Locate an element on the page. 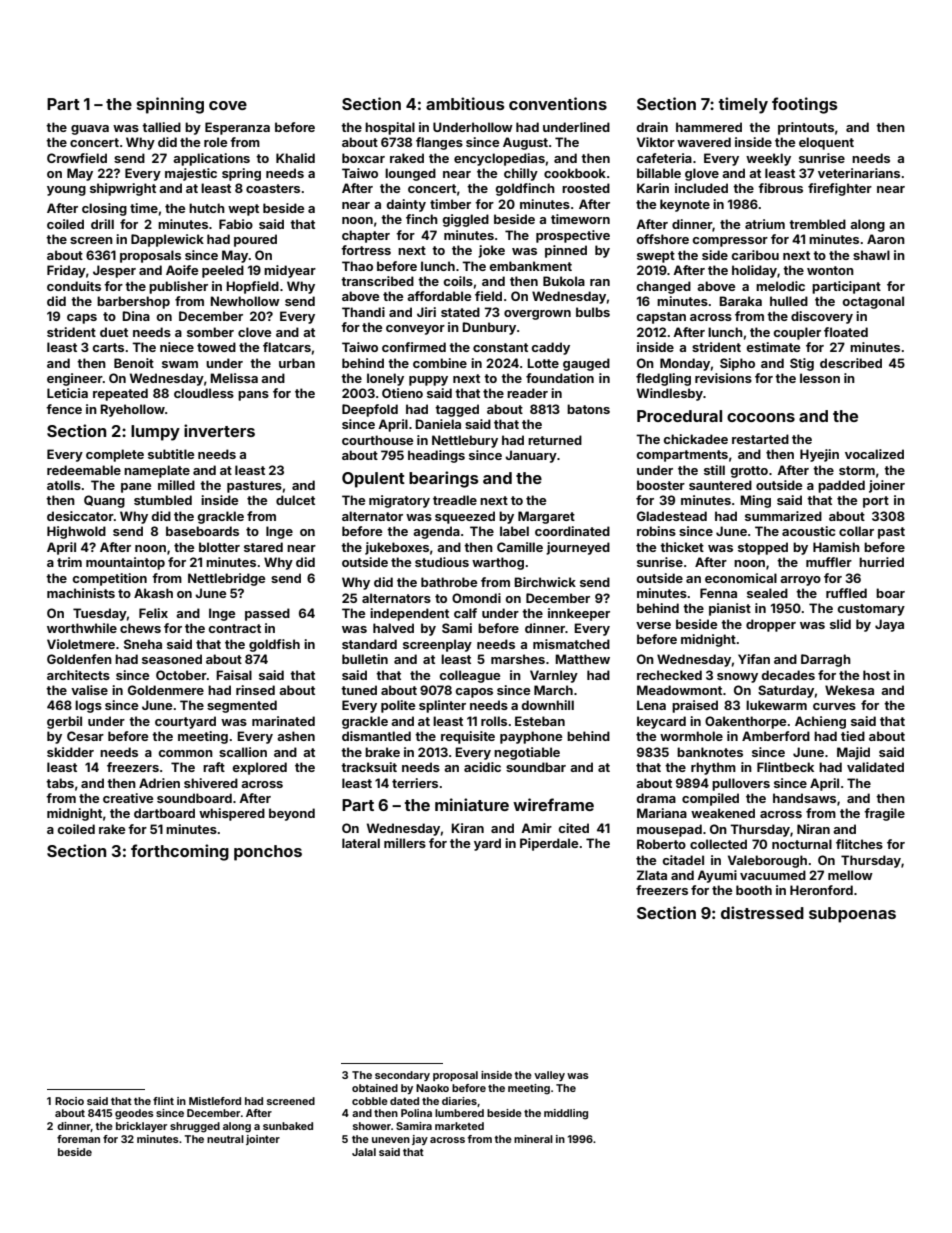  lonely is located at coordinates (385, 379).
